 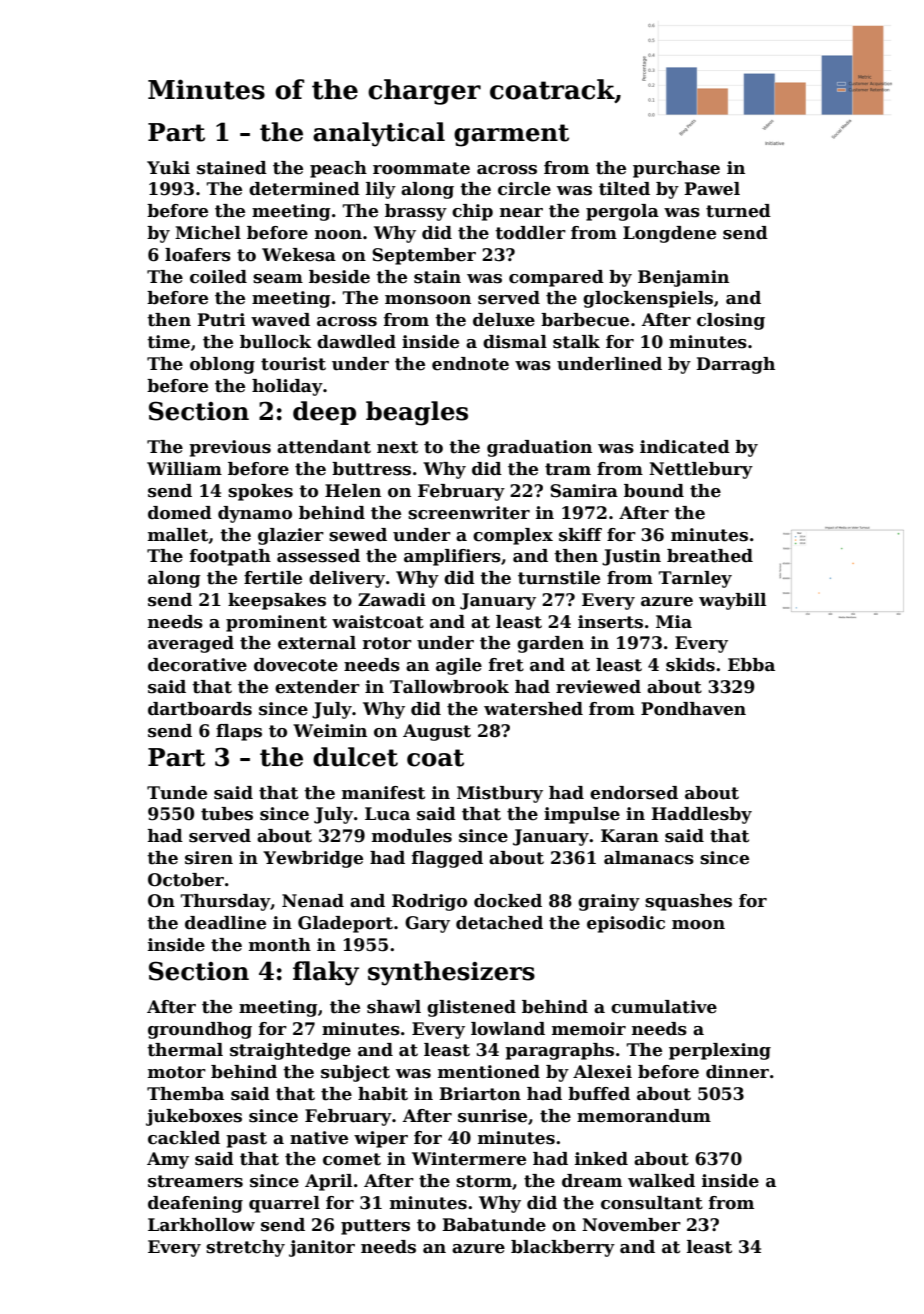 I want to click on native, so click(x=319, y=1138).
